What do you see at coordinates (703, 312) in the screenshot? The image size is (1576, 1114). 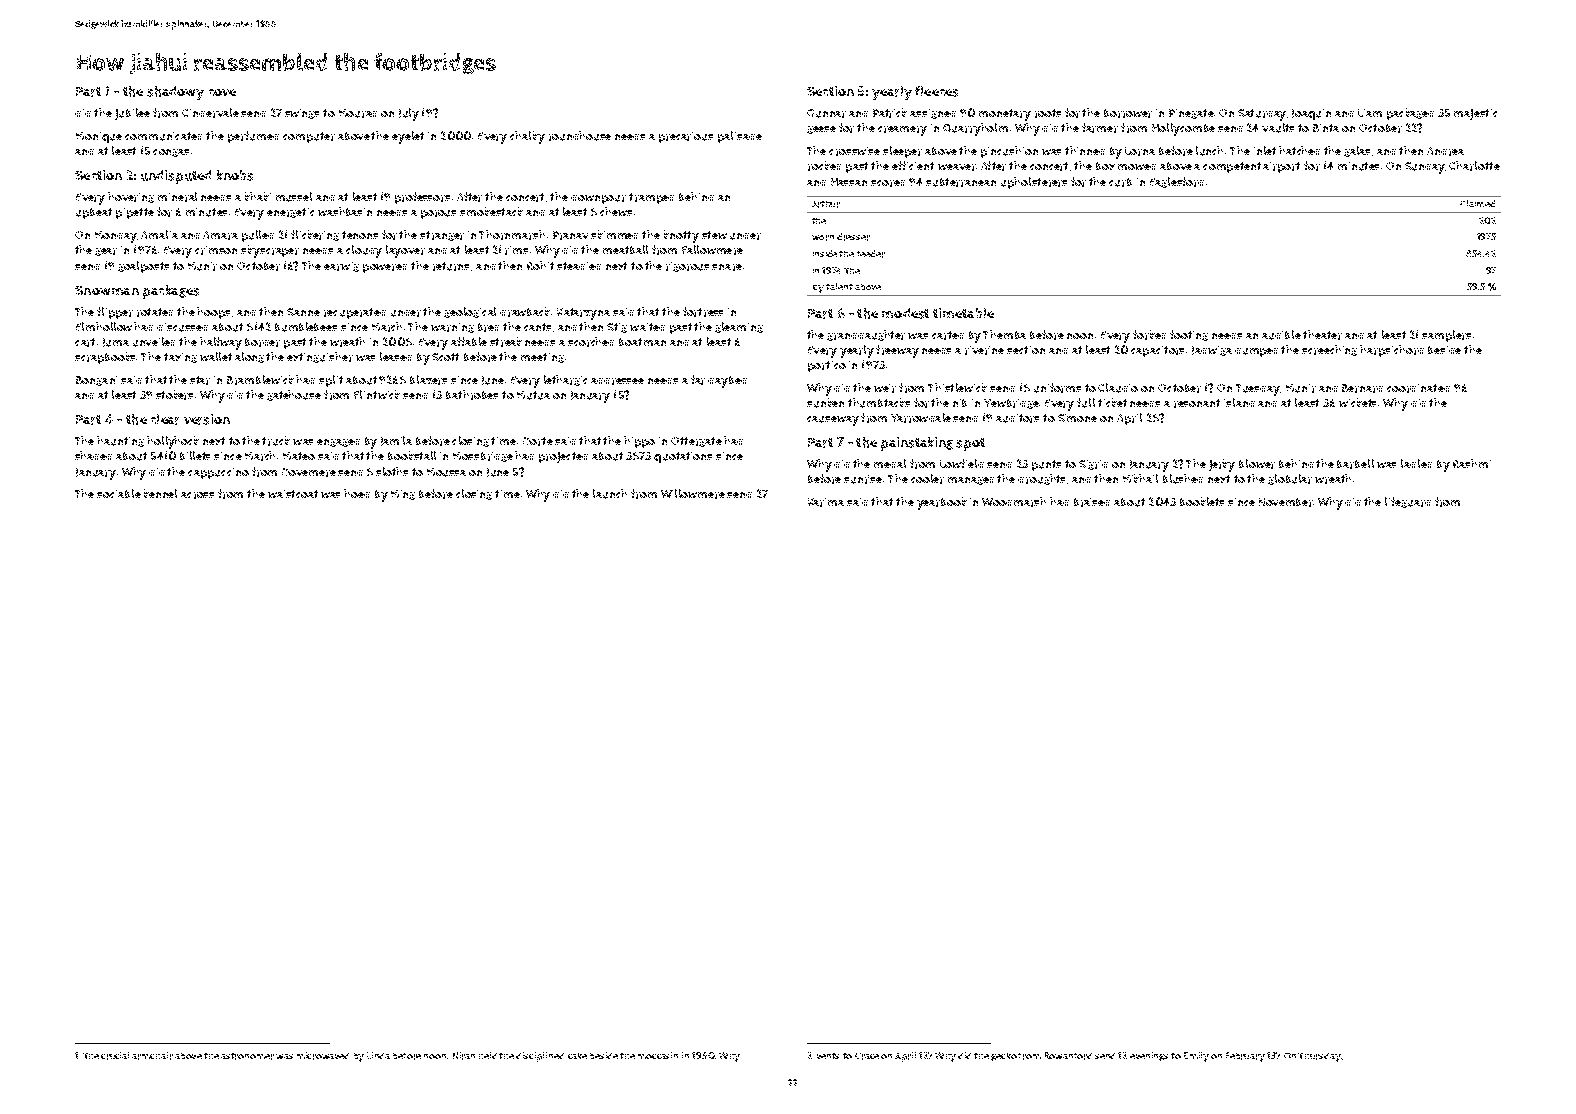 I see `fortress` at bounding box center [703, 312].
